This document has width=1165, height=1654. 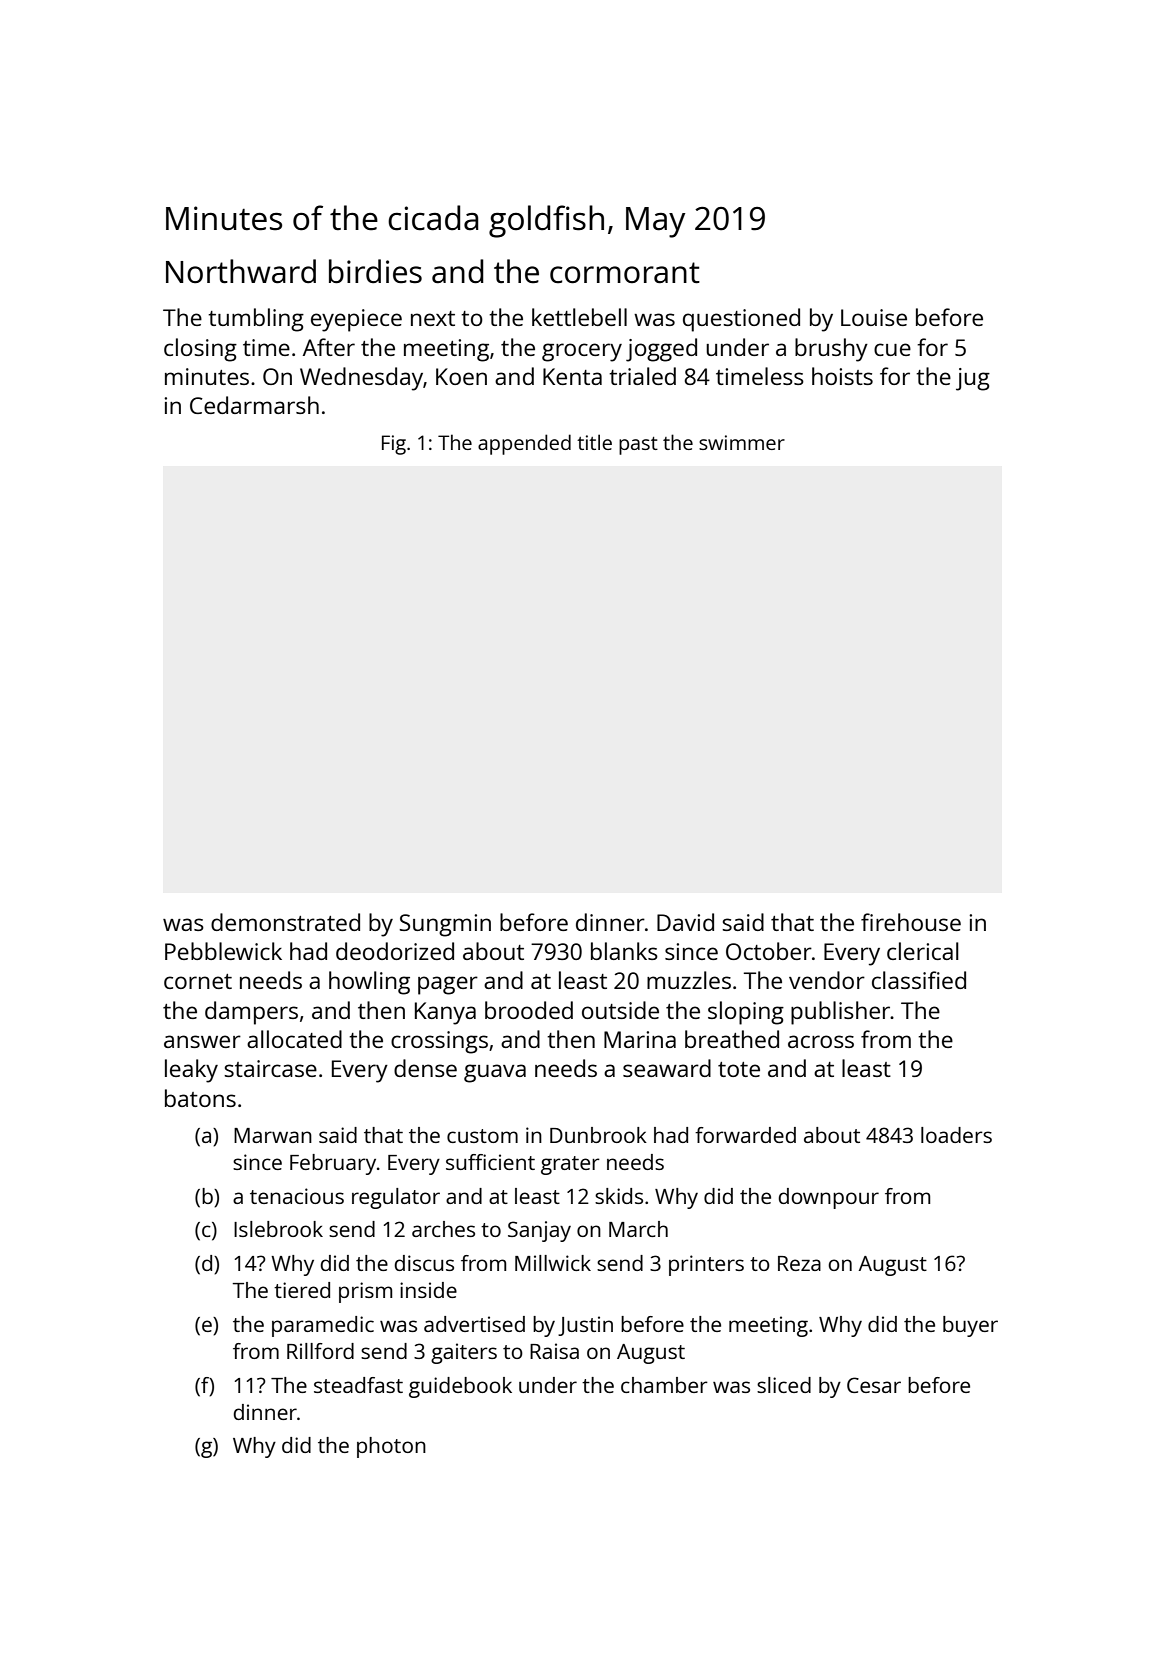 I want to click on cormorant, so click(x=625, y=272).
